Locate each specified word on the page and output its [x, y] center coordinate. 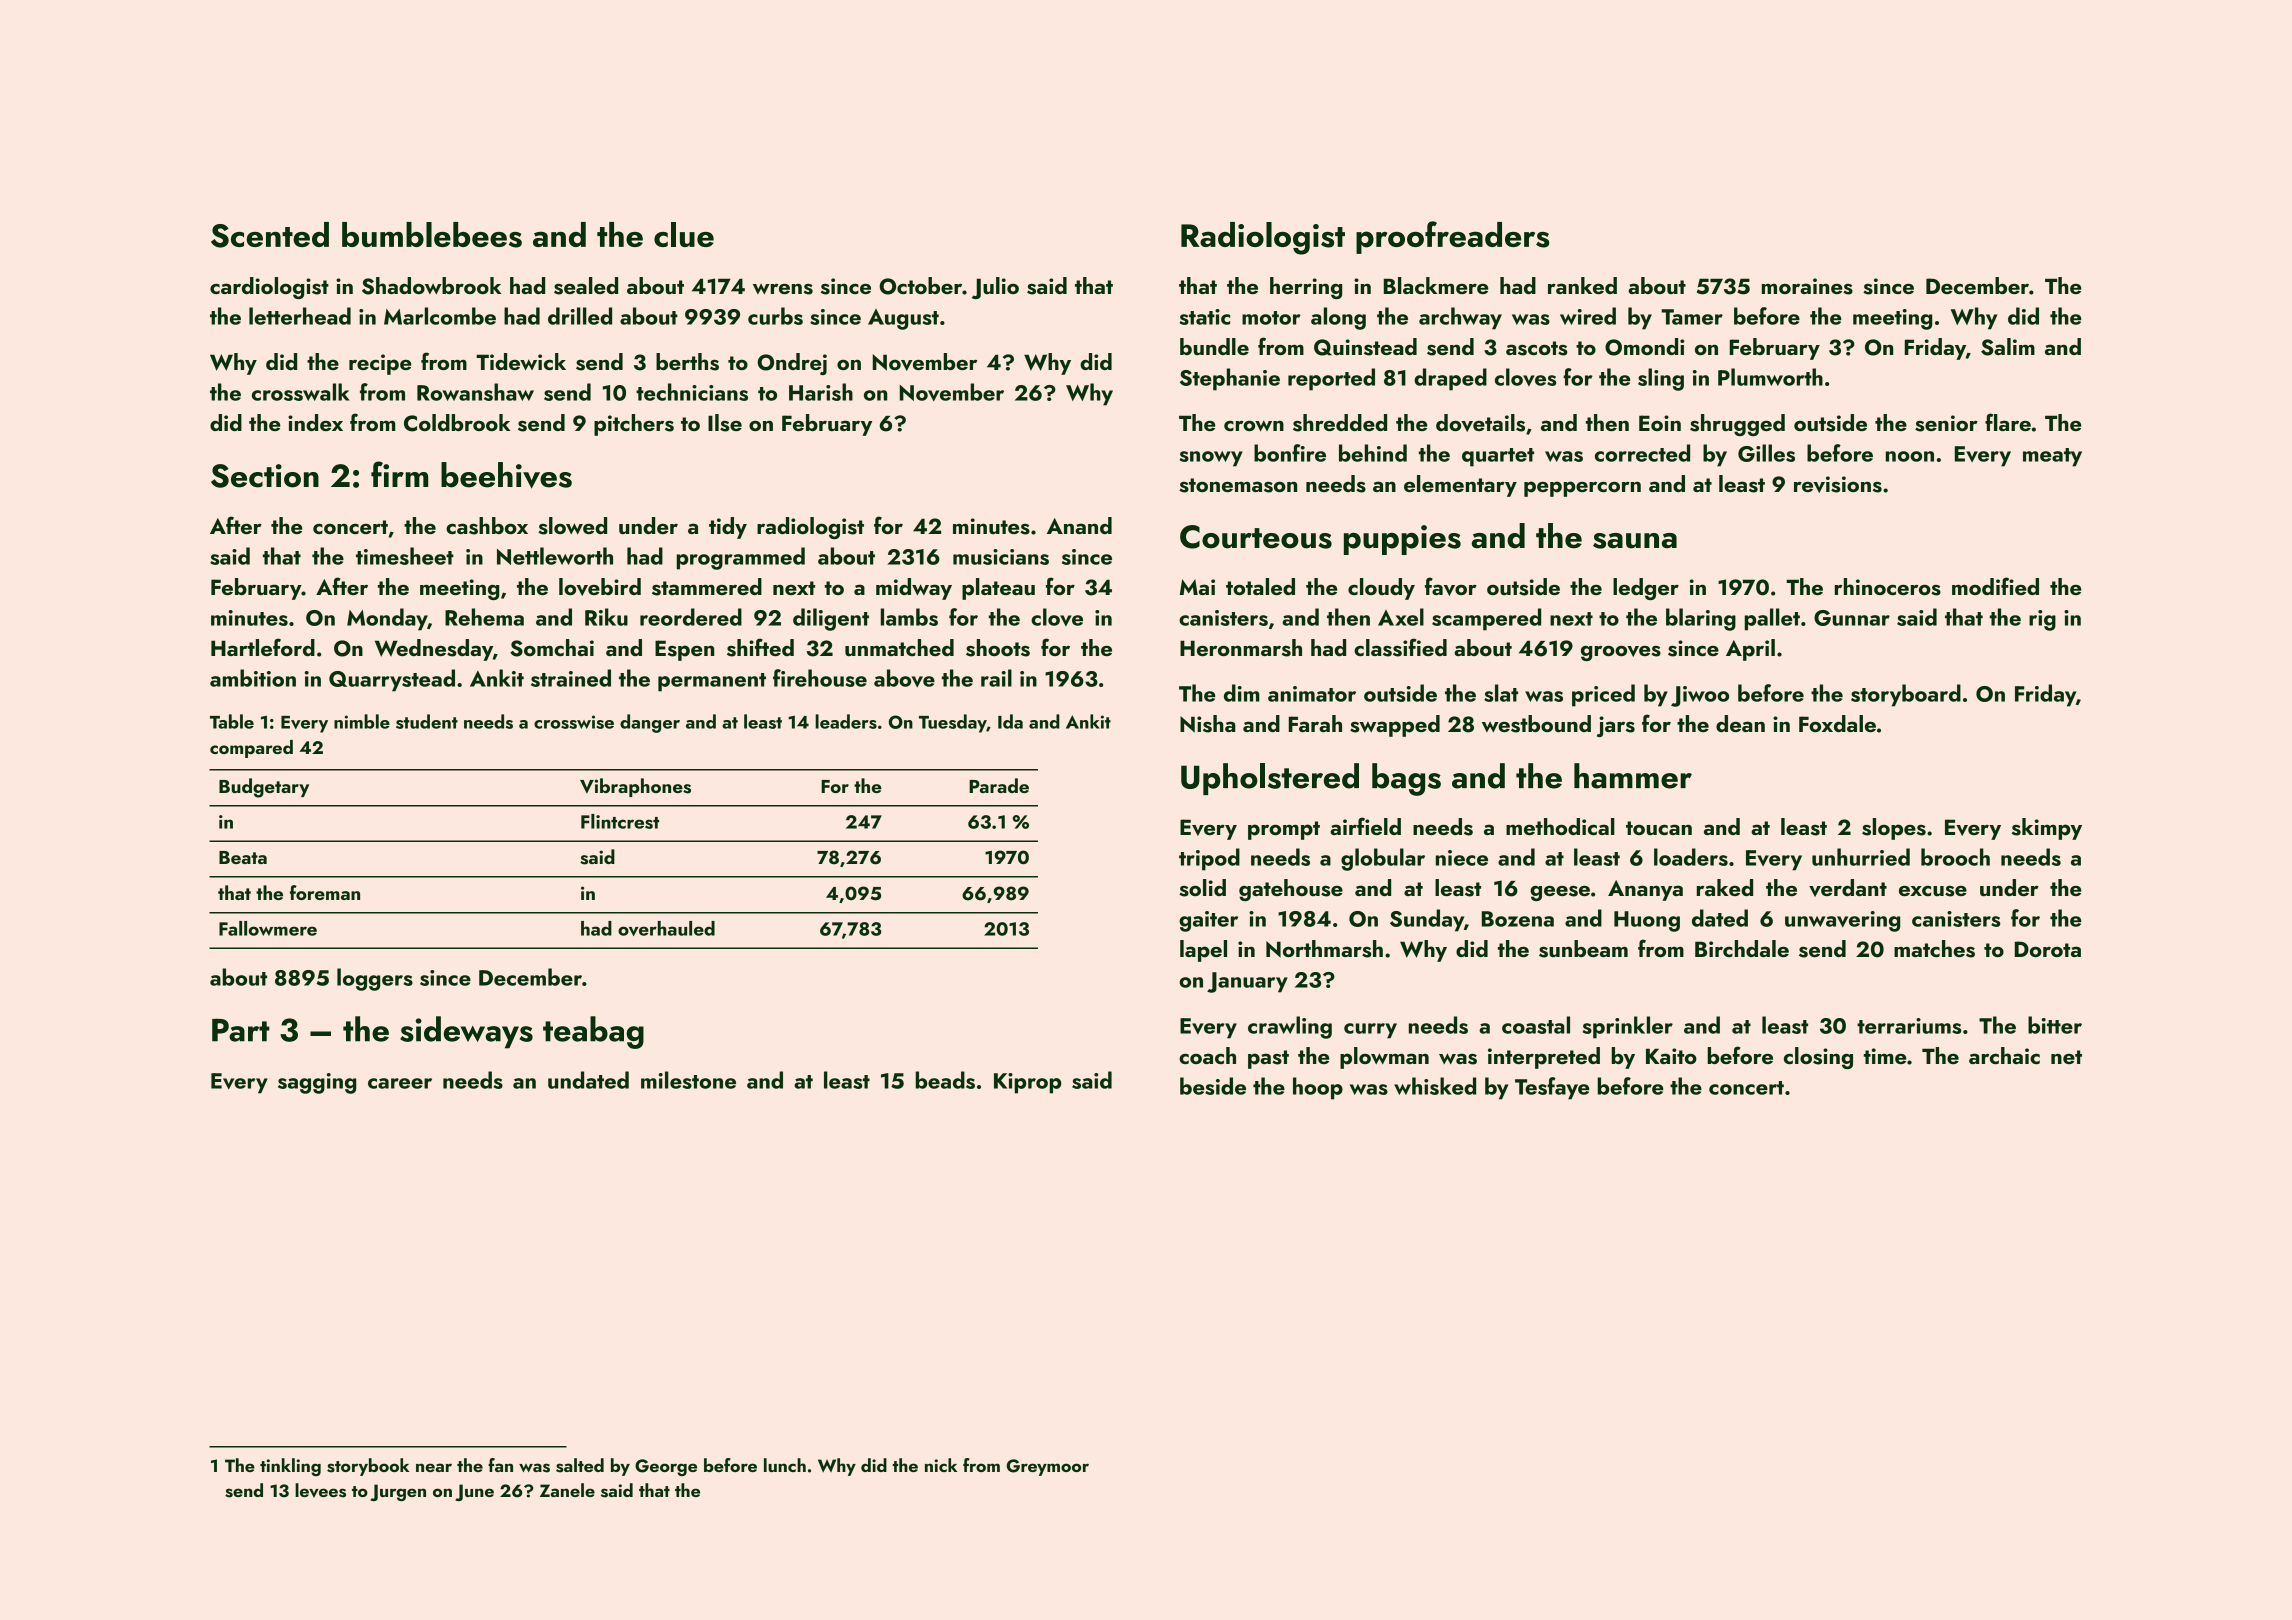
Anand [1079, 525]
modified [1995, 586]
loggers [375, 979]
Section [265, 476]
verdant [1848, 888]
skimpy [2047, 829]
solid [1202, 888]
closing [1818, 1058]
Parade [999, 785]
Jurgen [398, 1492]
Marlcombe [440, 316]
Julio [995, 288]
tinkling [290, 1467]
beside [1213, 1086]
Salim [2008, 347]
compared [251, 749]
